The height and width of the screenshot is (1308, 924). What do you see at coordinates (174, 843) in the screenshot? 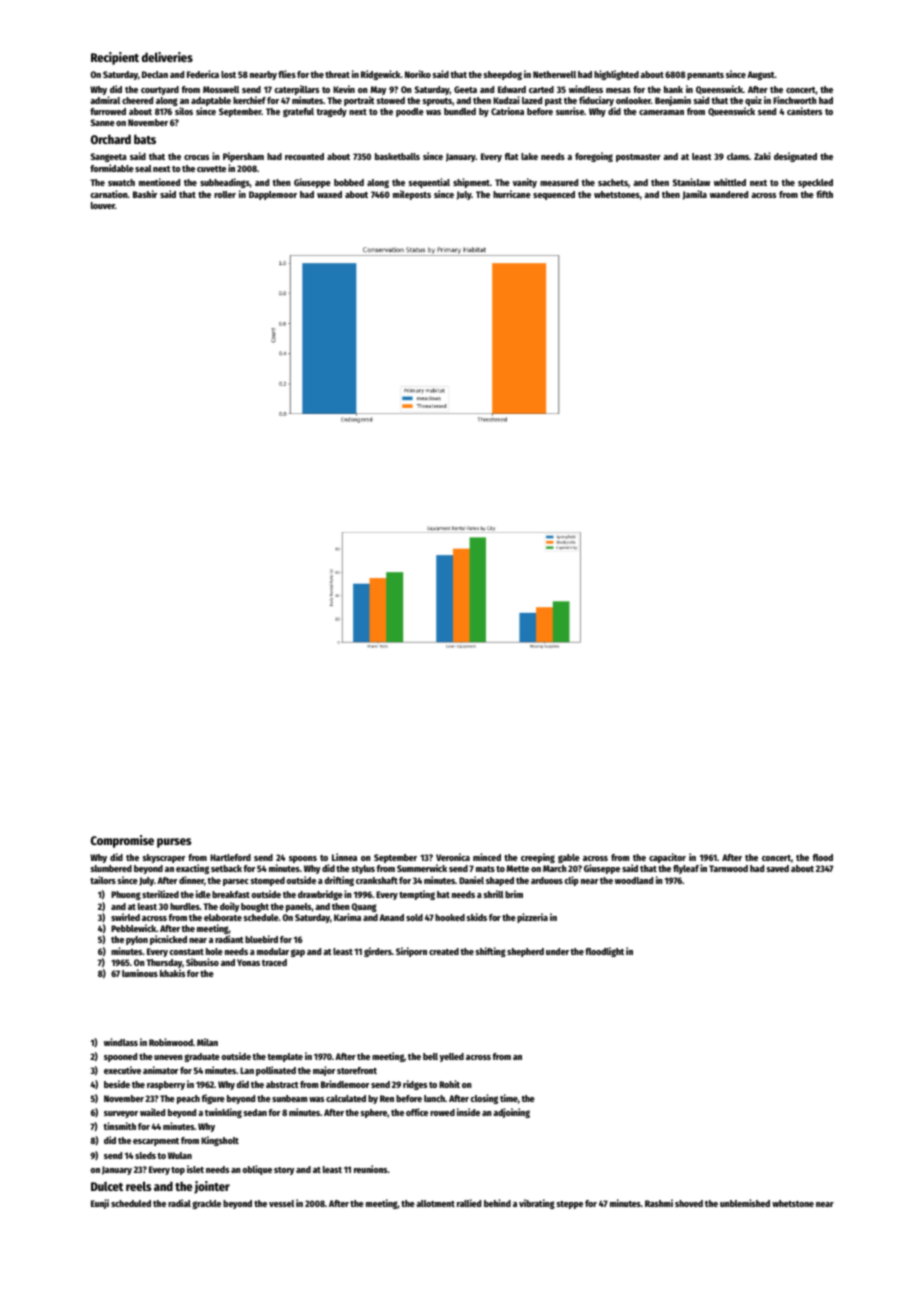
I see `purses` at bounding box center [174, 843].
